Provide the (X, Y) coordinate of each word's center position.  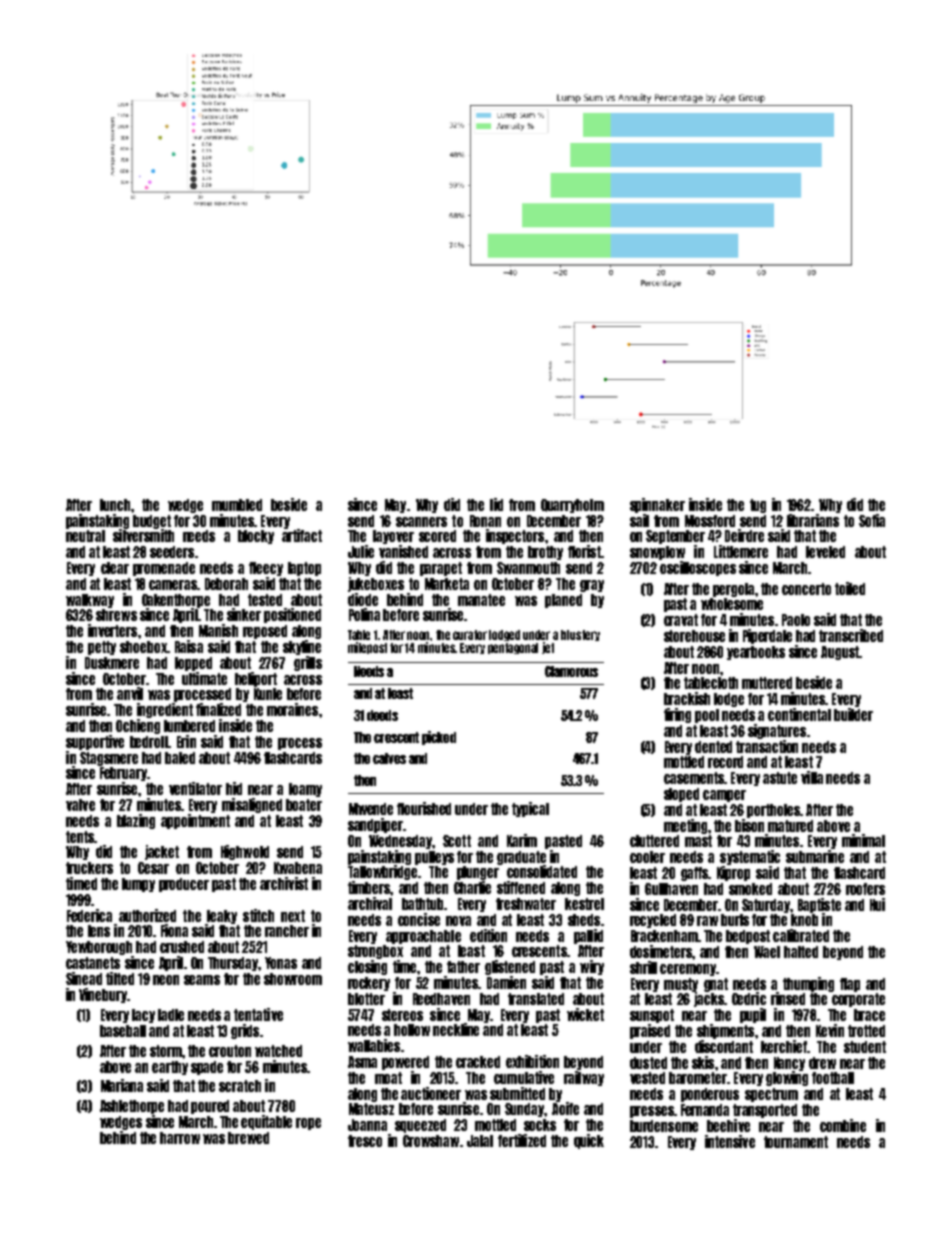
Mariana (122, 1085)
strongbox (375, 952)
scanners (421, 522)
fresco (365, 1141)
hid (234, 788)
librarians (813, 520)
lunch (115, 505)
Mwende (371, 809)
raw (707, 921)
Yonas (281, 963)
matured (790, 826)
